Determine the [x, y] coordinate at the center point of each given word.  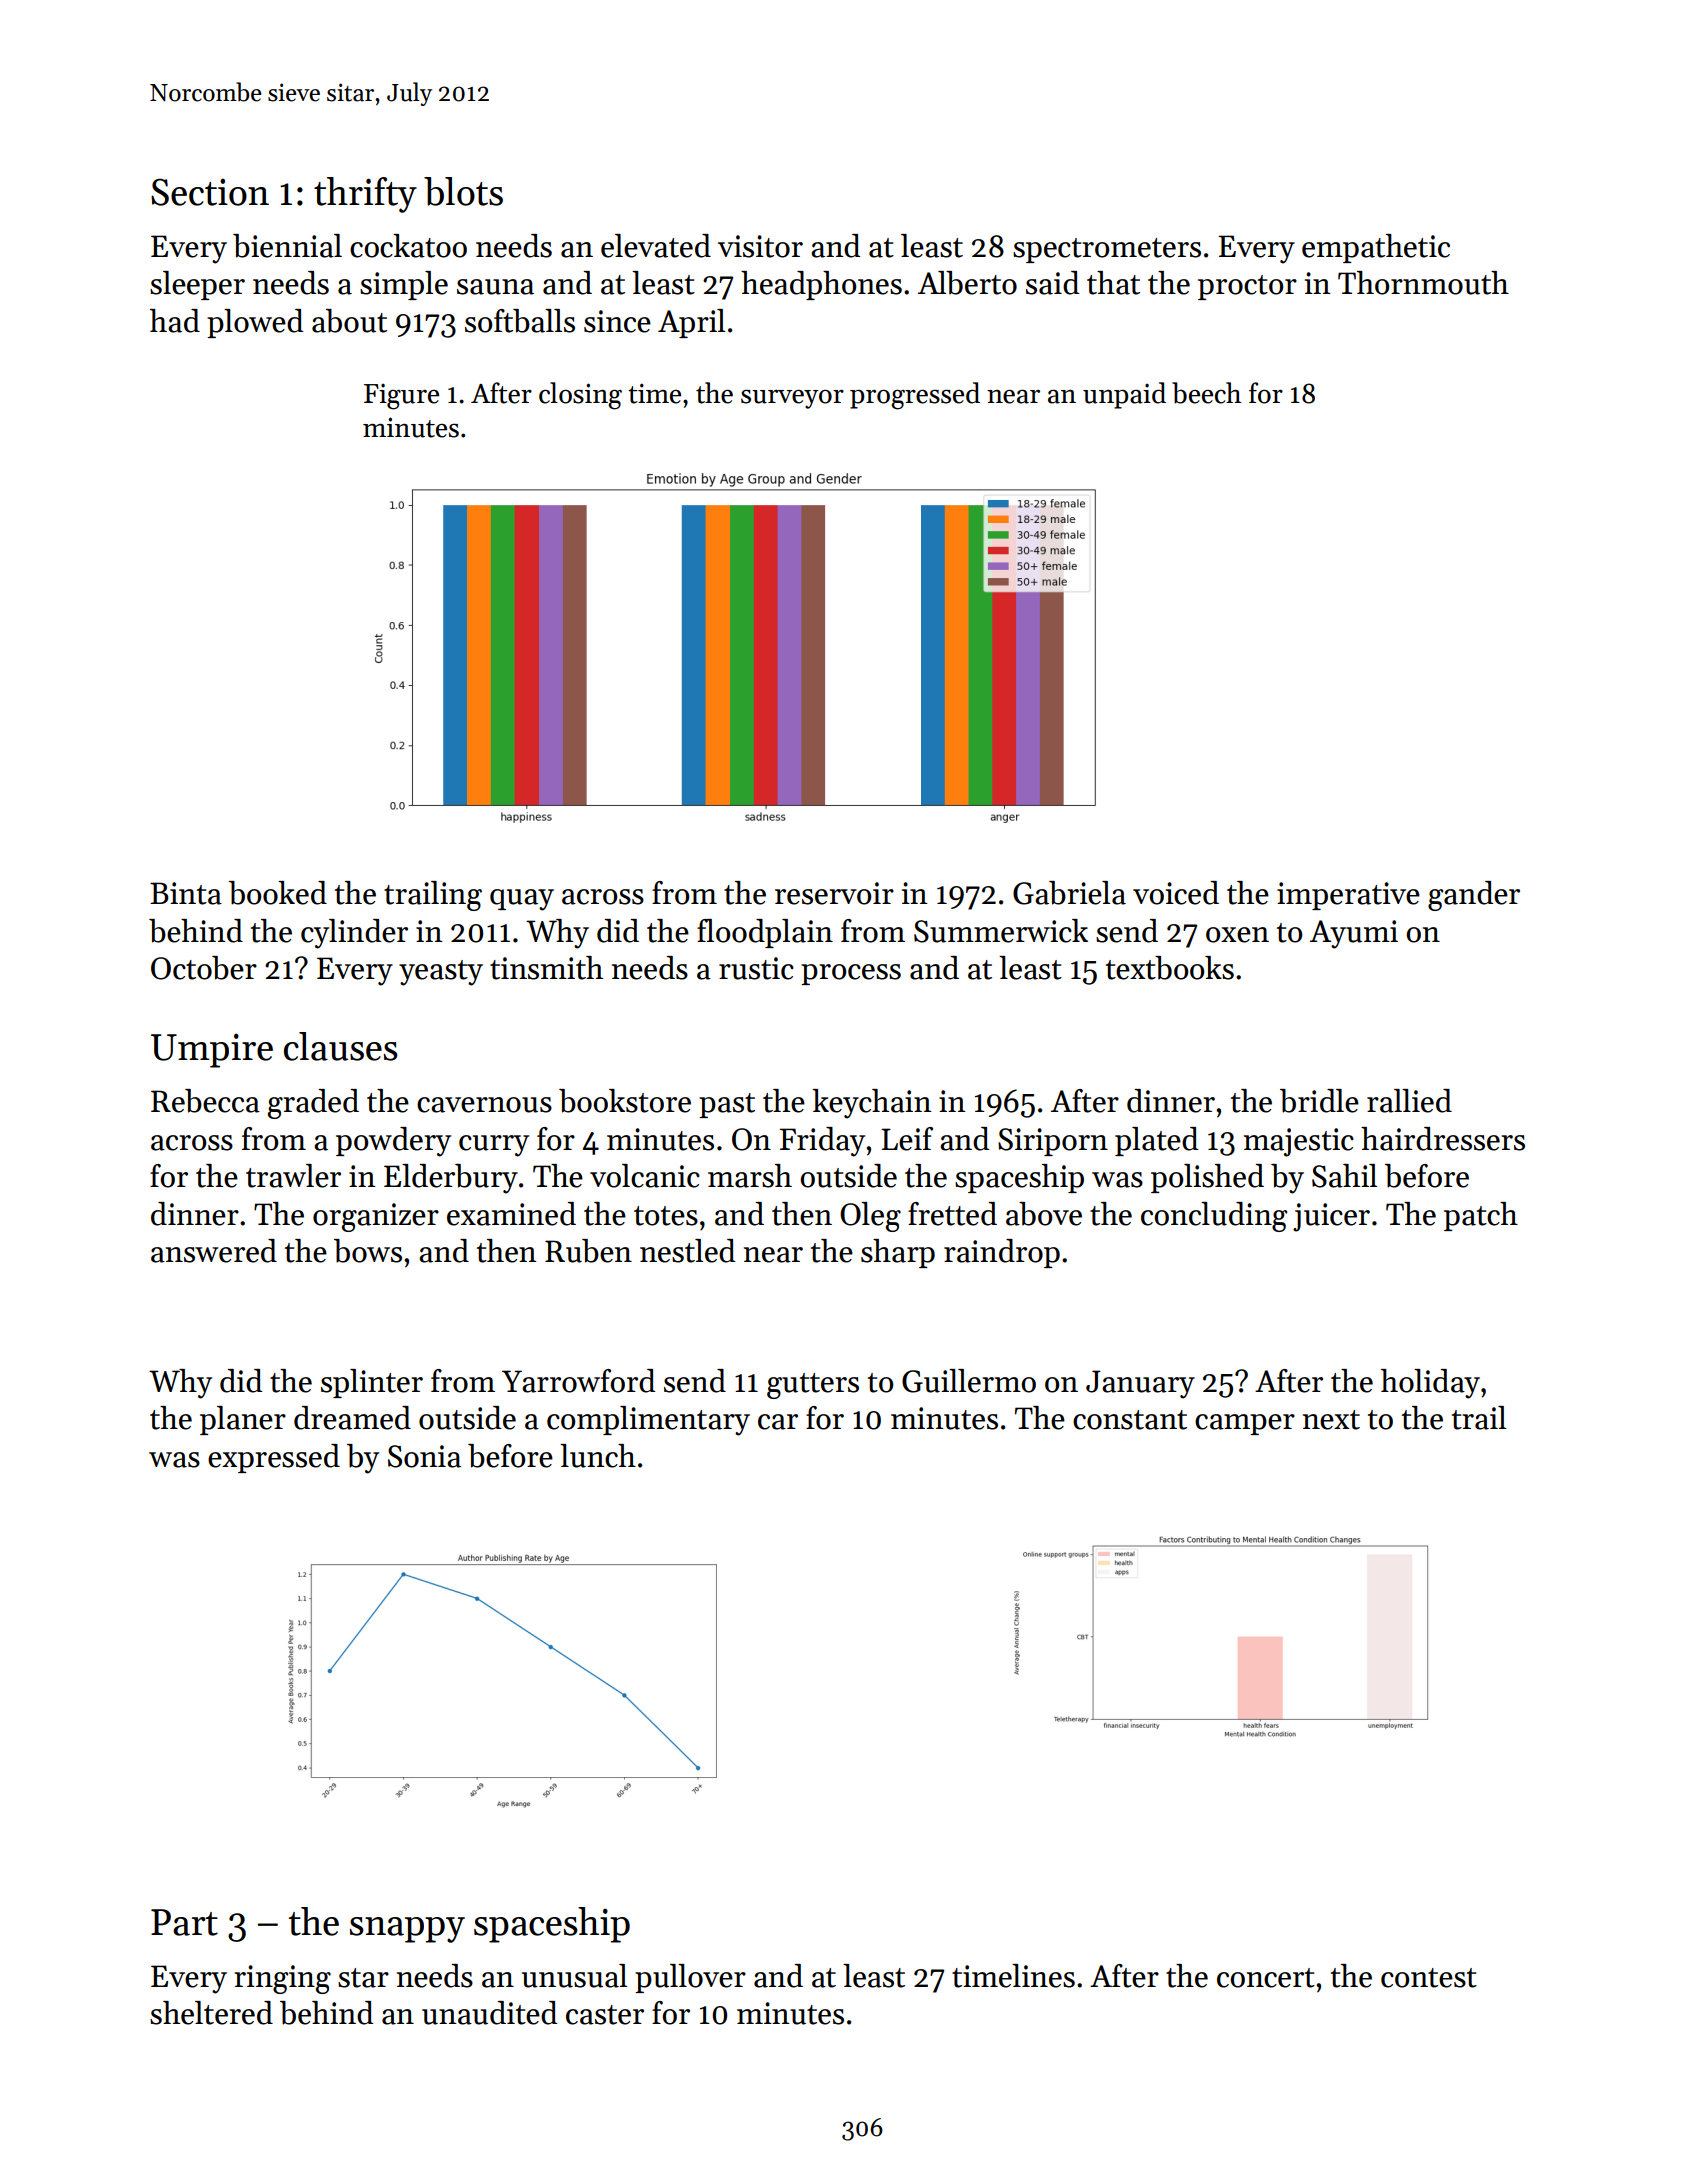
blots [463, 191]
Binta [186, 893]
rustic [756, 968]
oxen [1237, 935]
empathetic [1376, 248]
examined [511, 1214]
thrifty [365, 195]
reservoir [834, 893]
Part [184, 1922]
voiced [1176, 893]
